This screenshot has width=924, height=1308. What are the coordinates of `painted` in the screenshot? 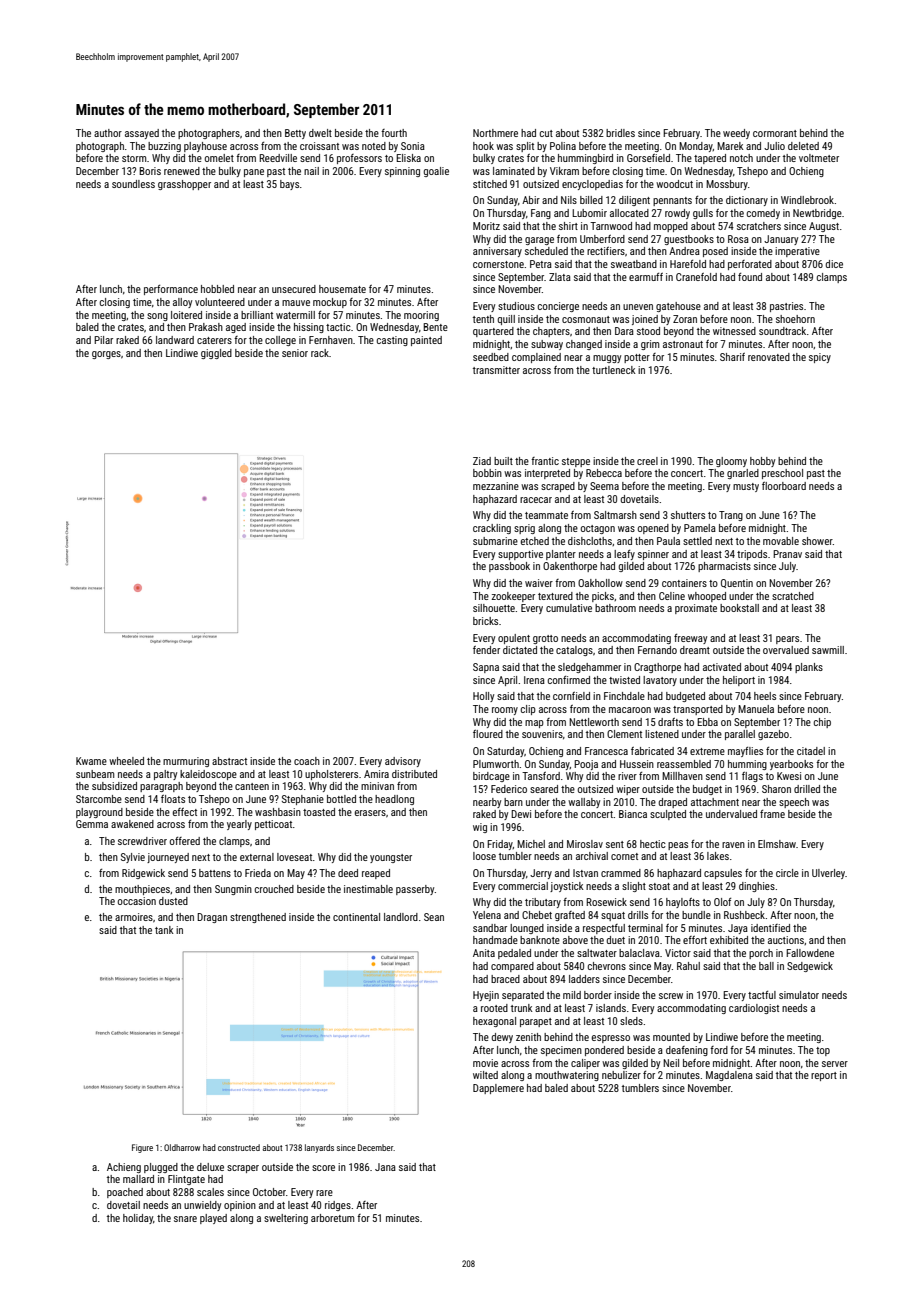 It's located at (426, 341).
